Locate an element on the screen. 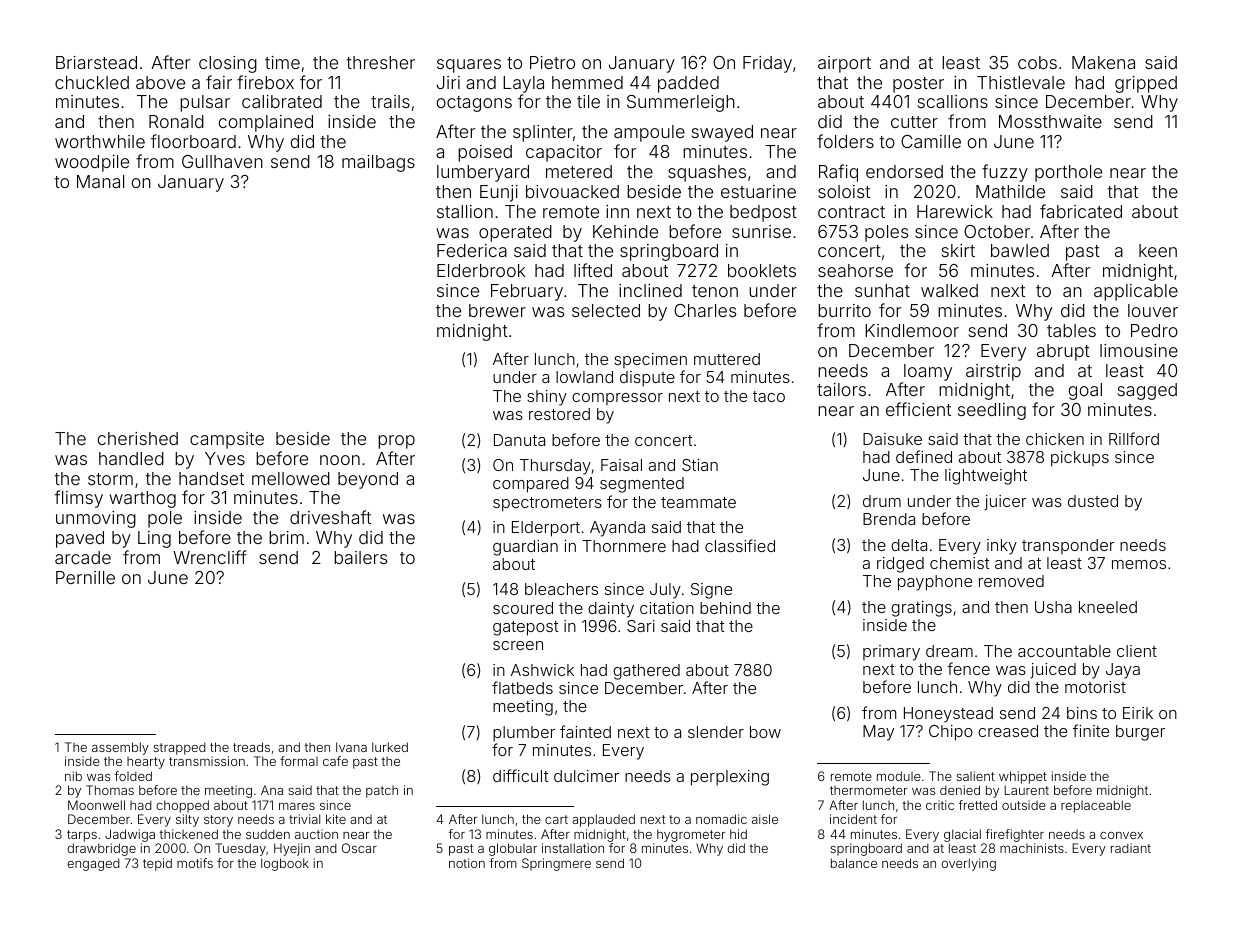 The height and width of the screenshot is (952, 1233). squares is located at coordinates (469, 66).
